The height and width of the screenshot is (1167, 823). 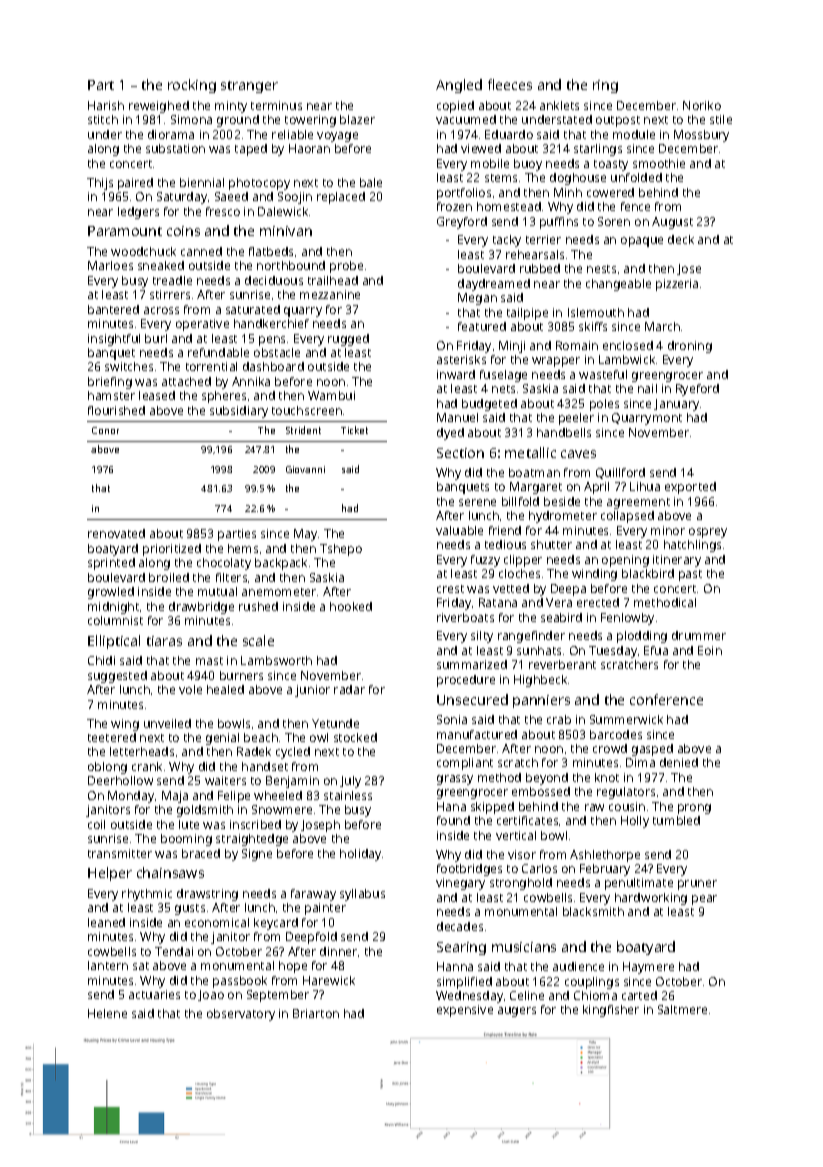 I want to click on tacky, so click(x=507, y=241).
